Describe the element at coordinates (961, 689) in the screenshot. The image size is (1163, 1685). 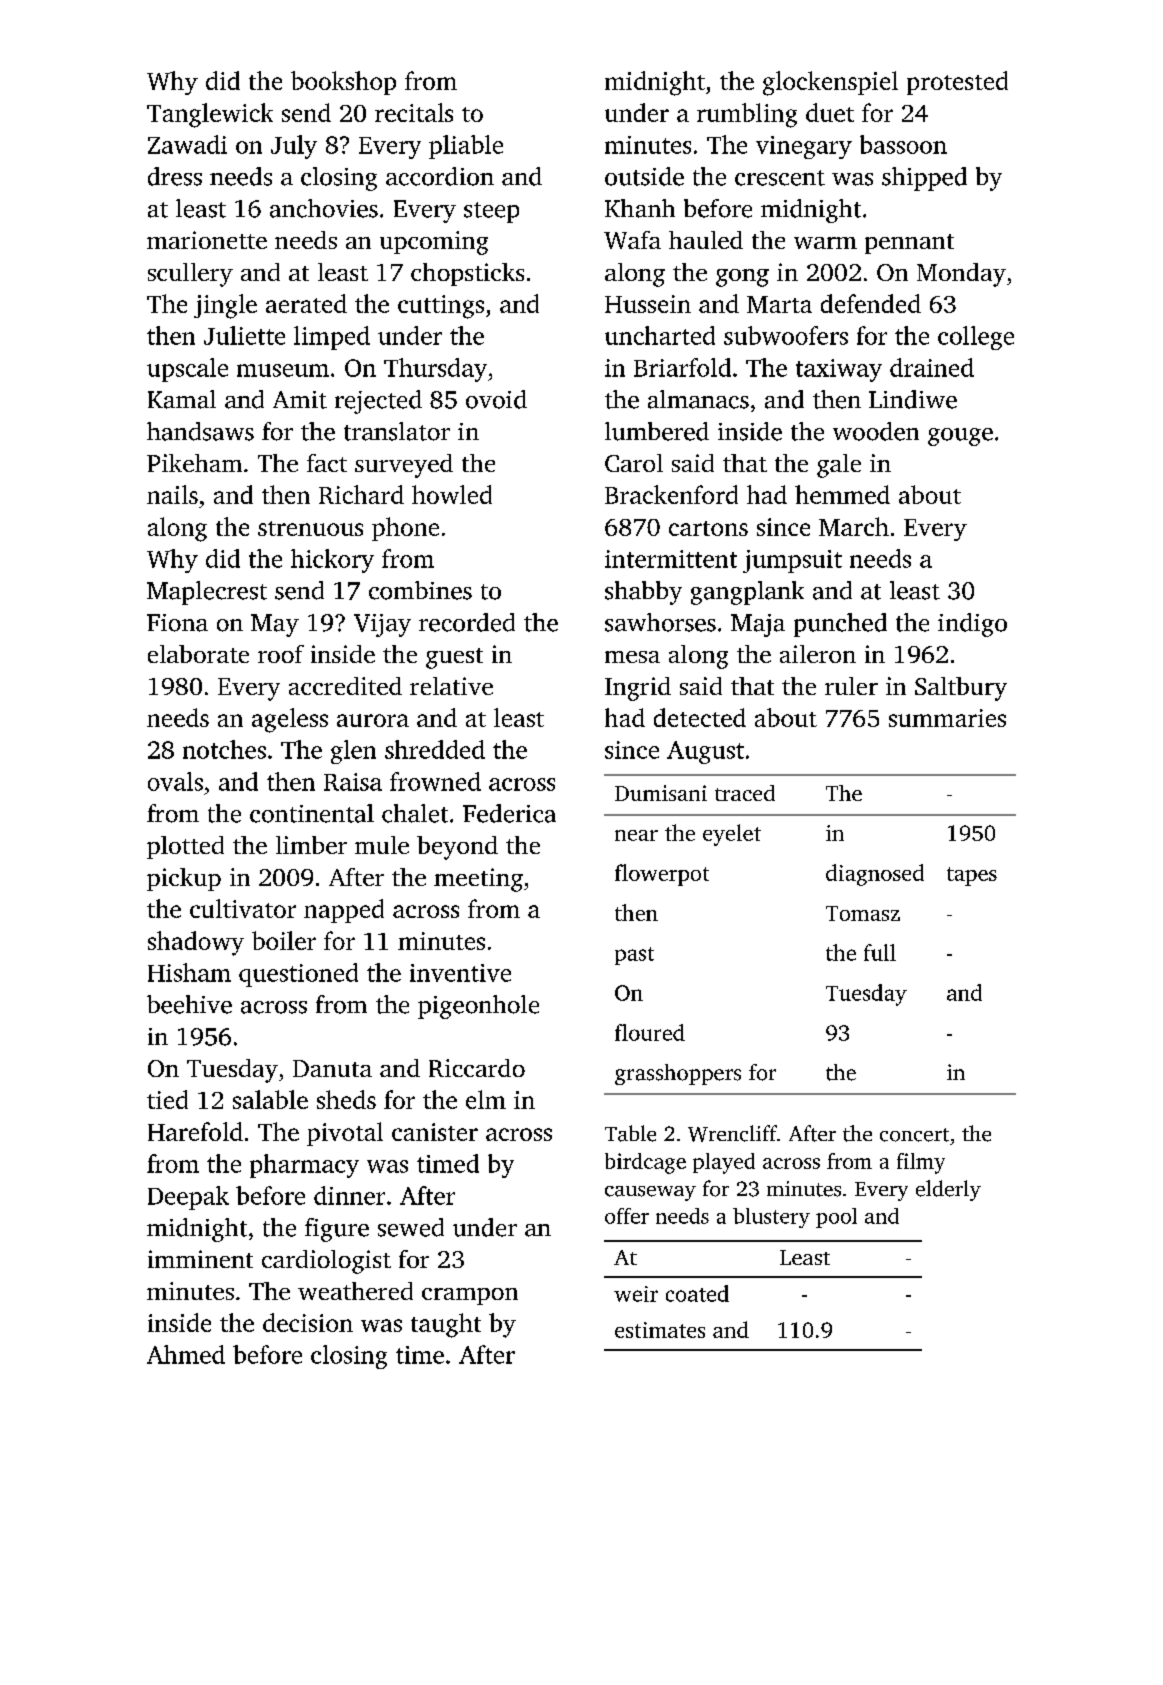
I see `Saltbury` at that location.
